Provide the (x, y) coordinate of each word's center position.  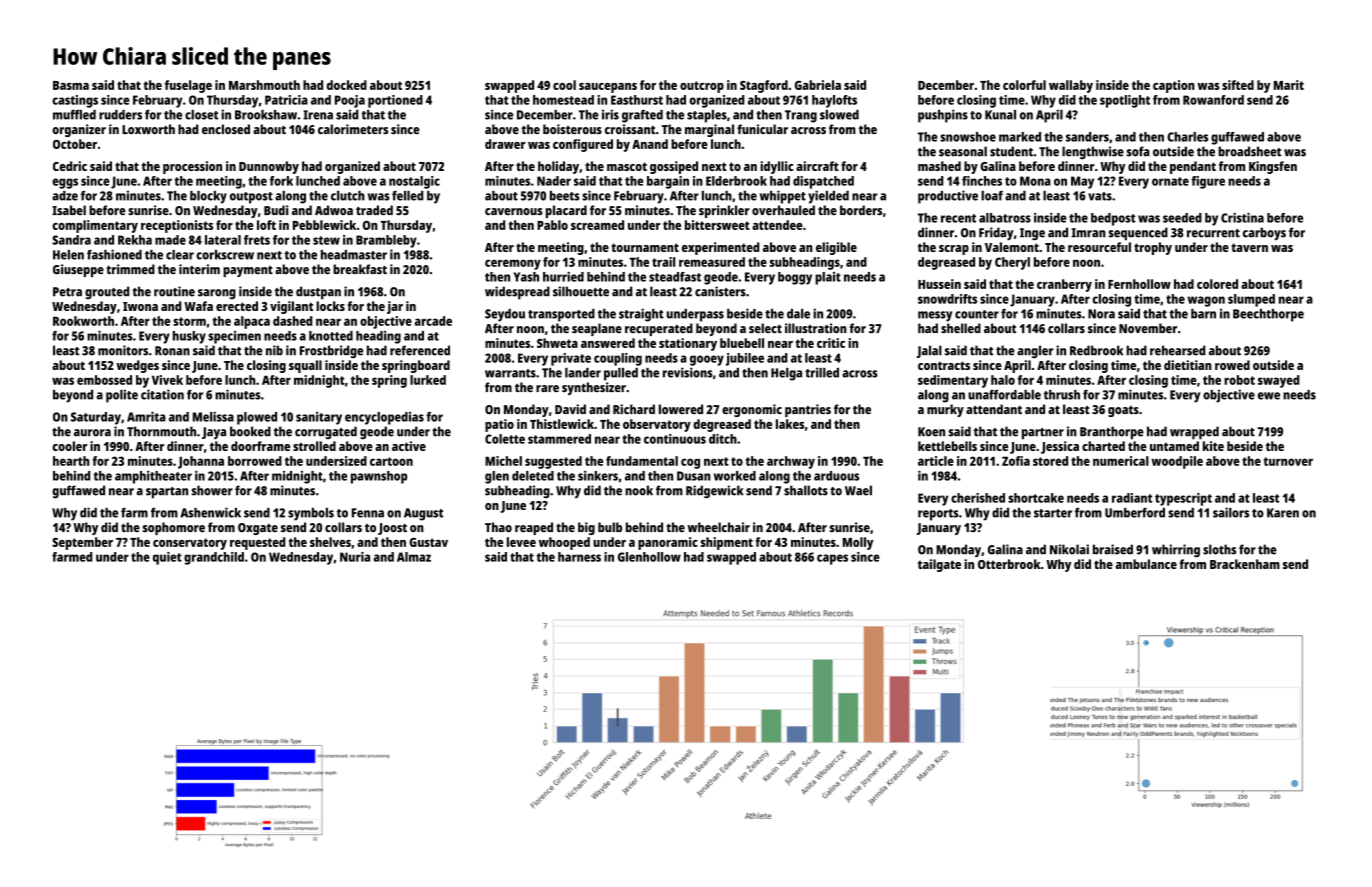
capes (832, 559)
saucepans (608, 88)
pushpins (943, 116)
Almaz (414, 557)
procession (192, 167)
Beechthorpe (1268, 315)
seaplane (597, 329)
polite (122, 396)
